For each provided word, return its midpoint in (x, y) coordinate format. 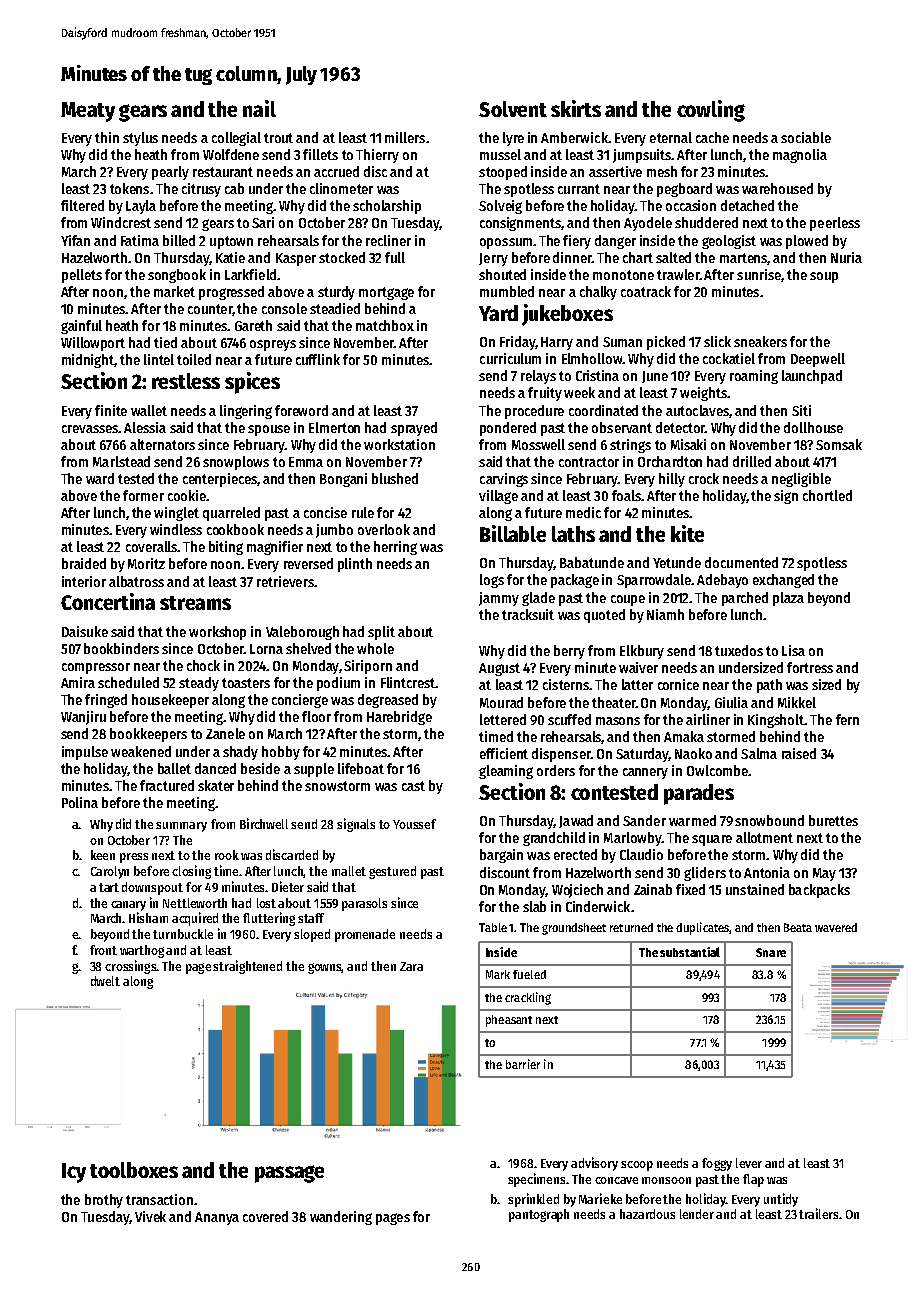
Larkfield (250, 274)
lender (697, 1214)
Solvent (513, 109)
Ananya (217, 1218)
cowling (711, 111)
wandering (341, 1218)
